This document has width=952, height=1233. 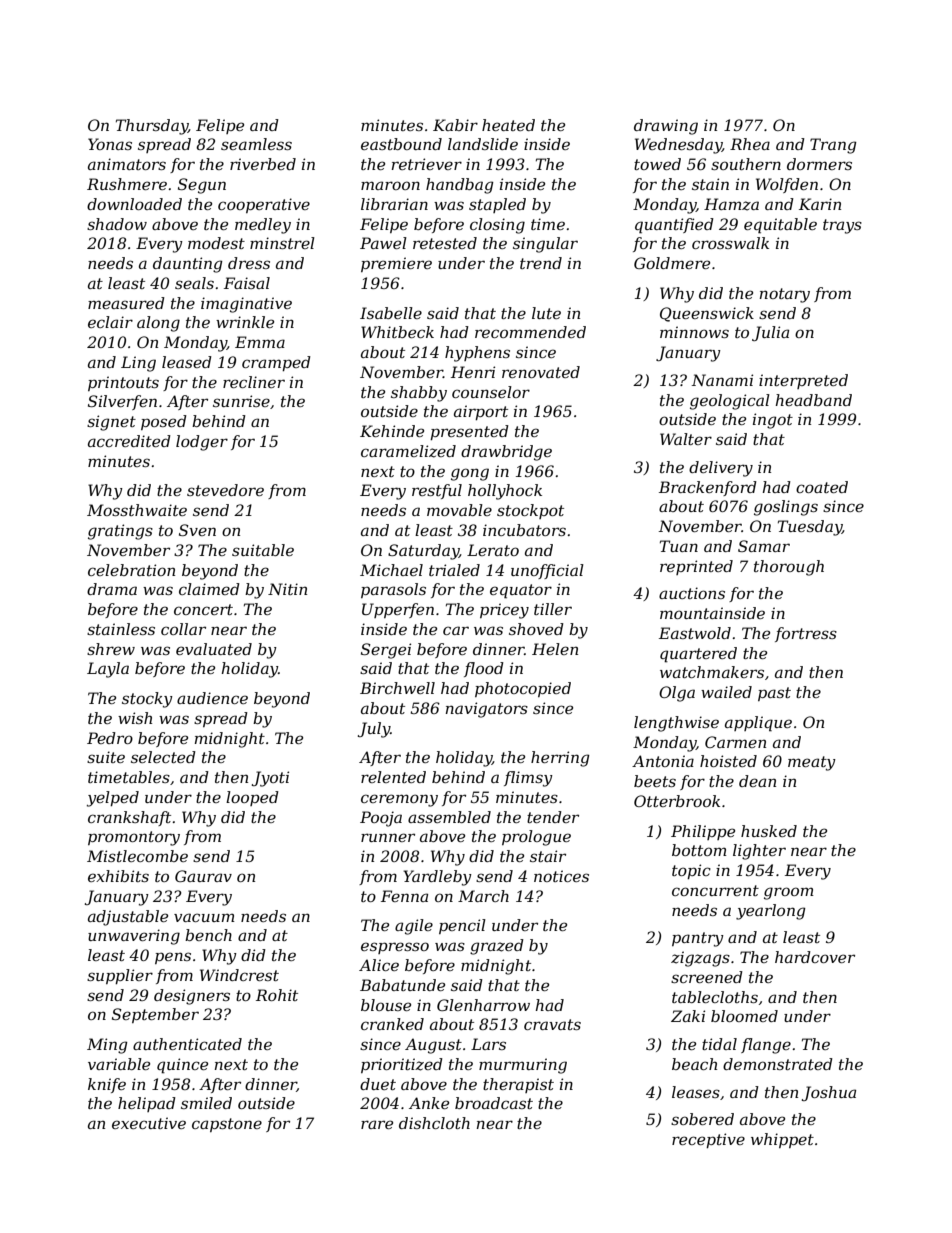 I want to click on Isabelle, so click(x=391, y=313).
